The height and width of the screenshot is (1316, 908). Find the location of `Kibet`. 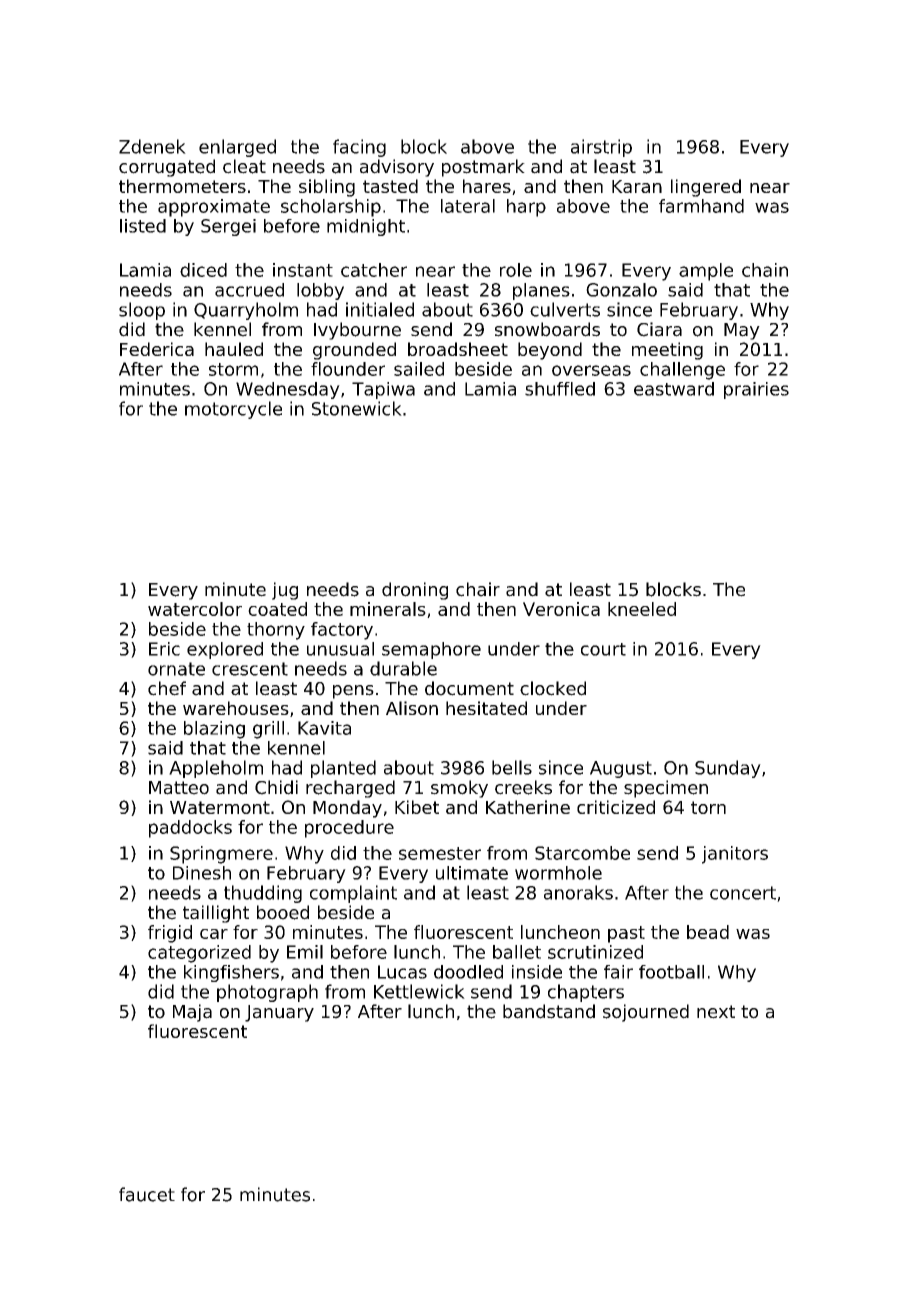

Kibet is located at coordinates (417, 807).
